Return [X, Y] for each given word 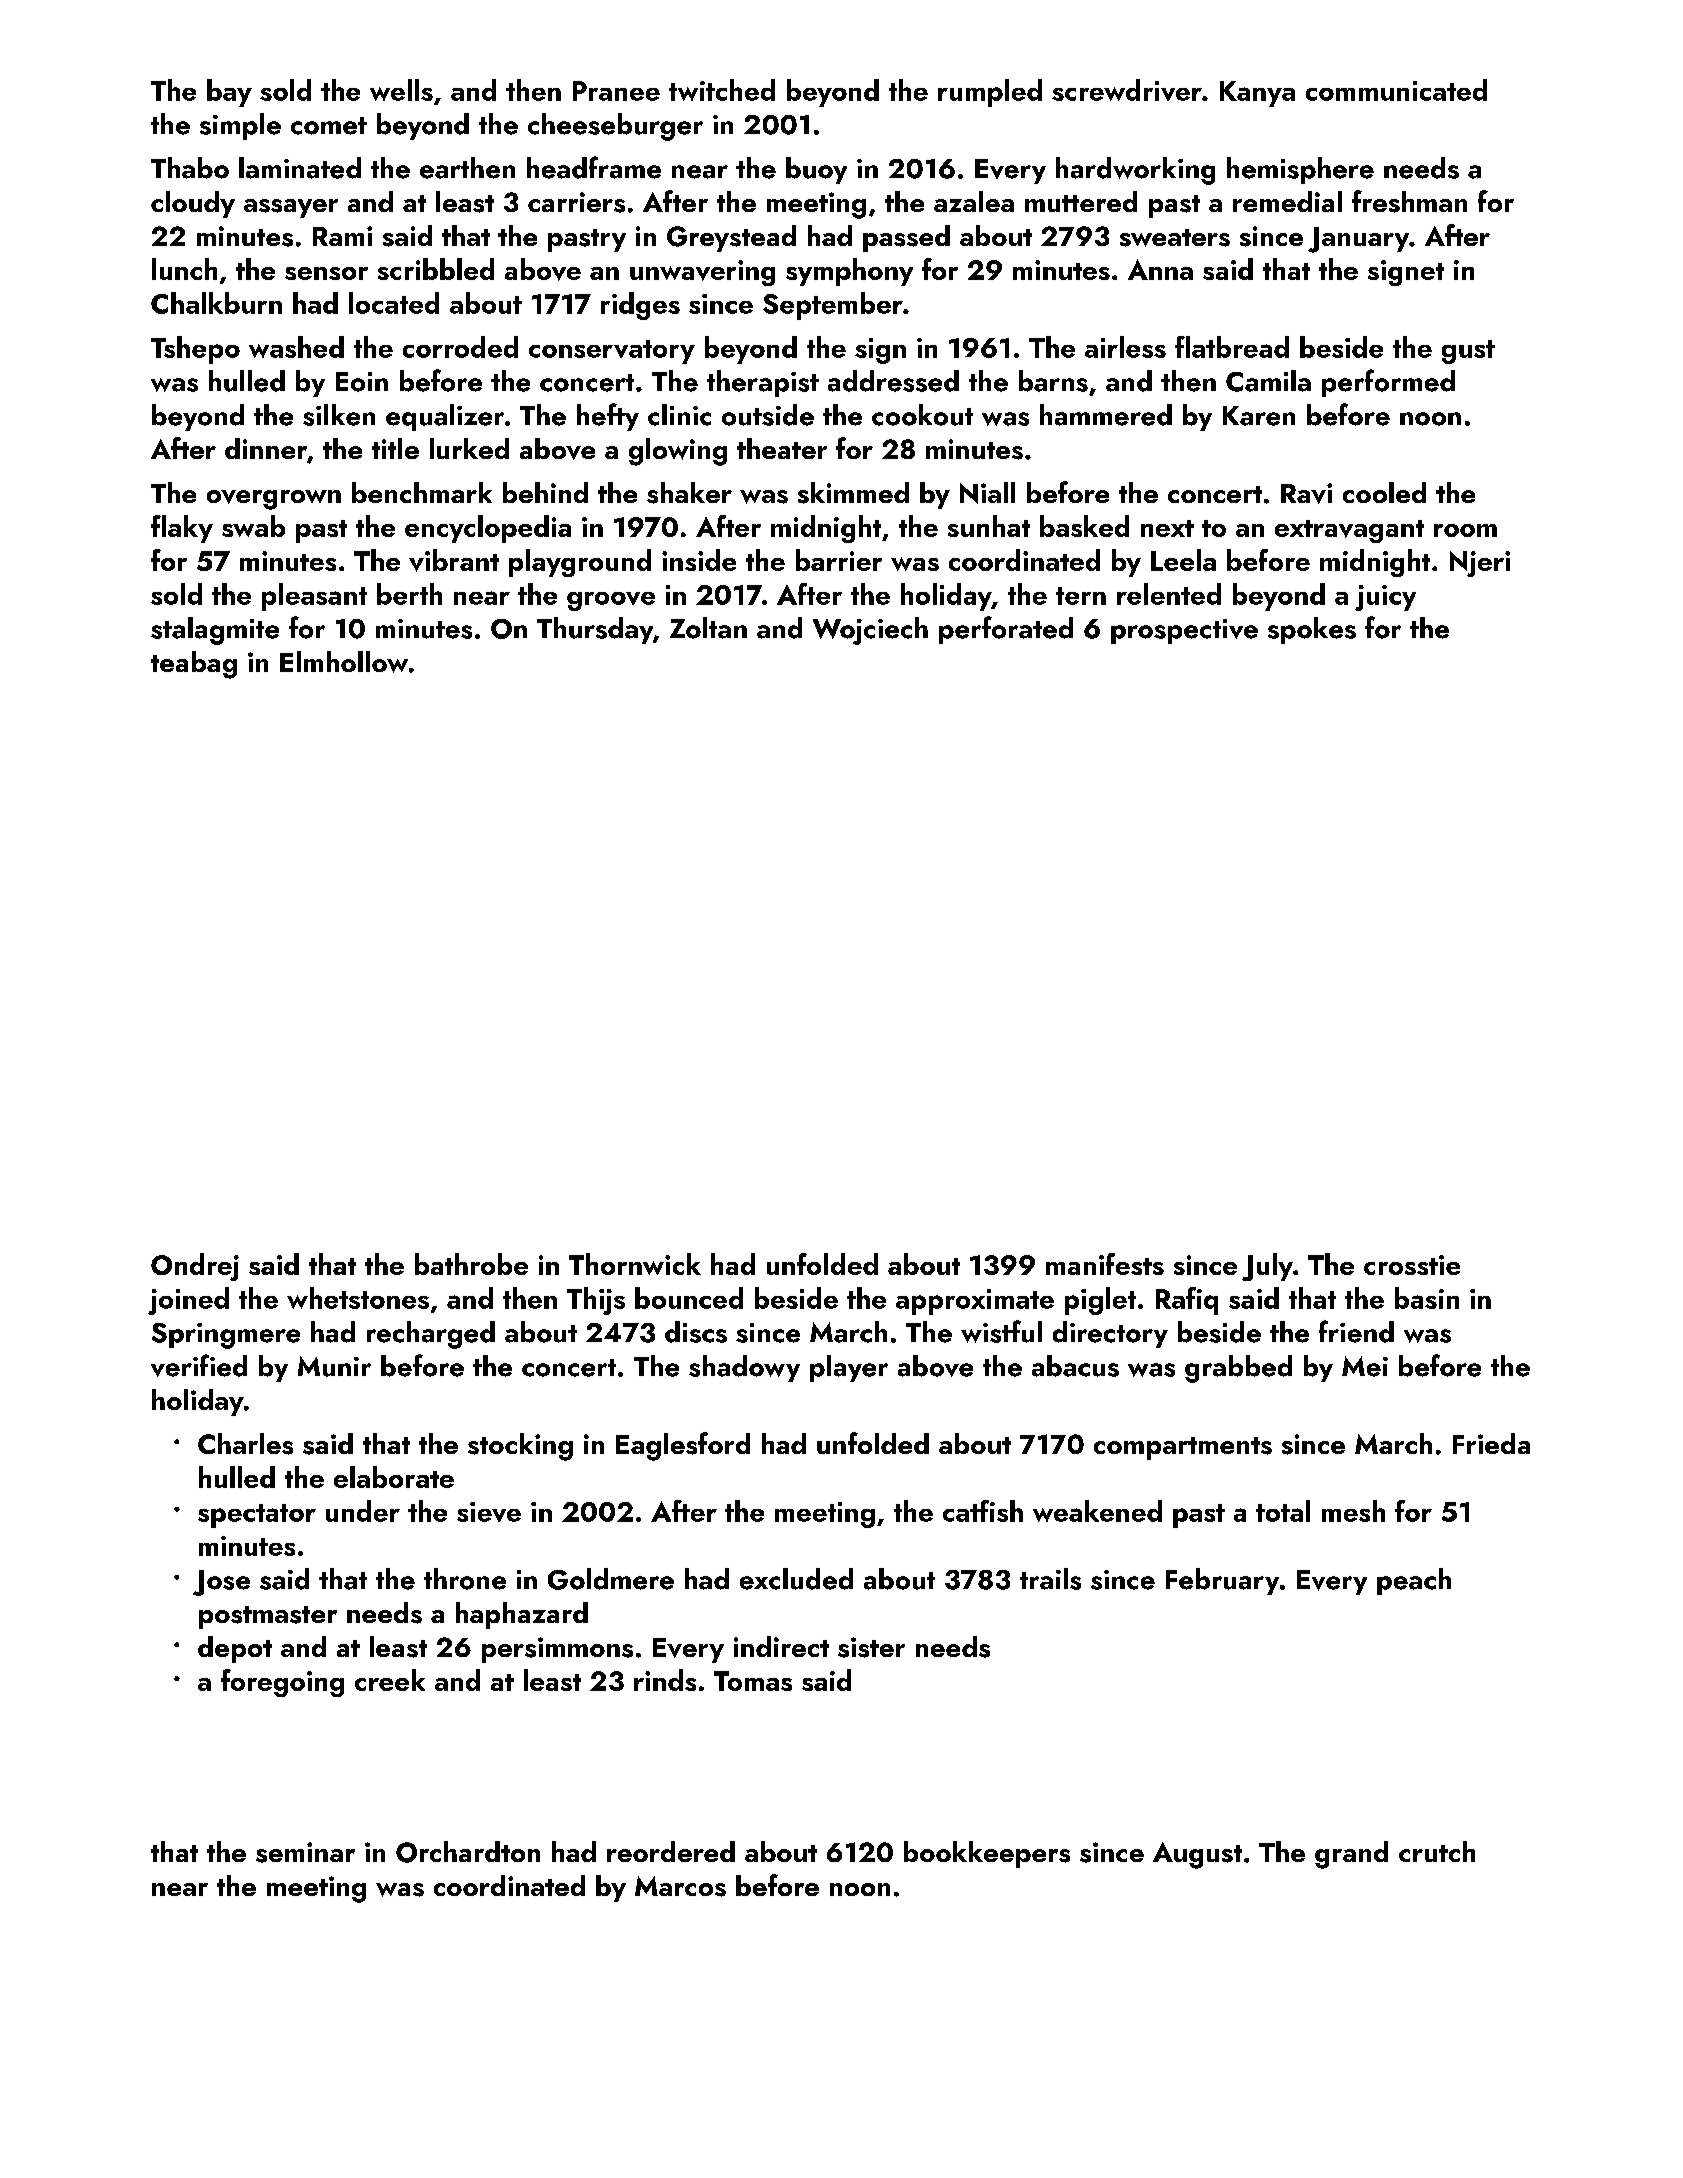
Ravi [1306, 493]
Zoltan [708, 628]
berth [409, 594]
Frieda [1491, 1443]
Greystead [731, 238]
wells [401, 90]
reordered [671, 1851]
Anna [1160, 269]
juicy [1385, 598]
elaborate [394, 1477]
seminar [305, 1852]
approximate [975, 1302]
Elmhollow [344, 662]
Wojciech [870, 631]
